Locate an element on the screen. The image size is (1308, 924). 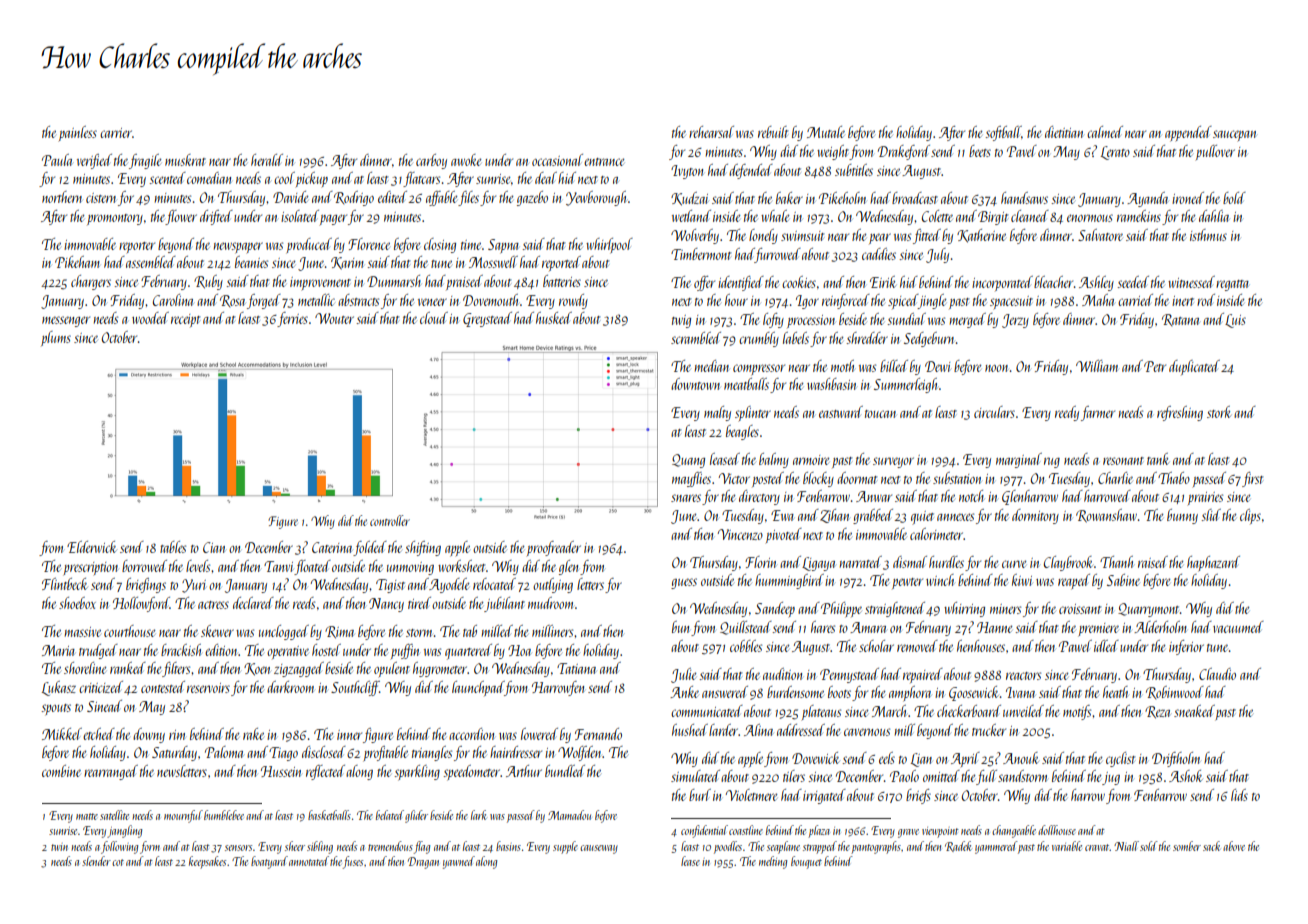
reservoirs is located at coordinates (208, 688).
